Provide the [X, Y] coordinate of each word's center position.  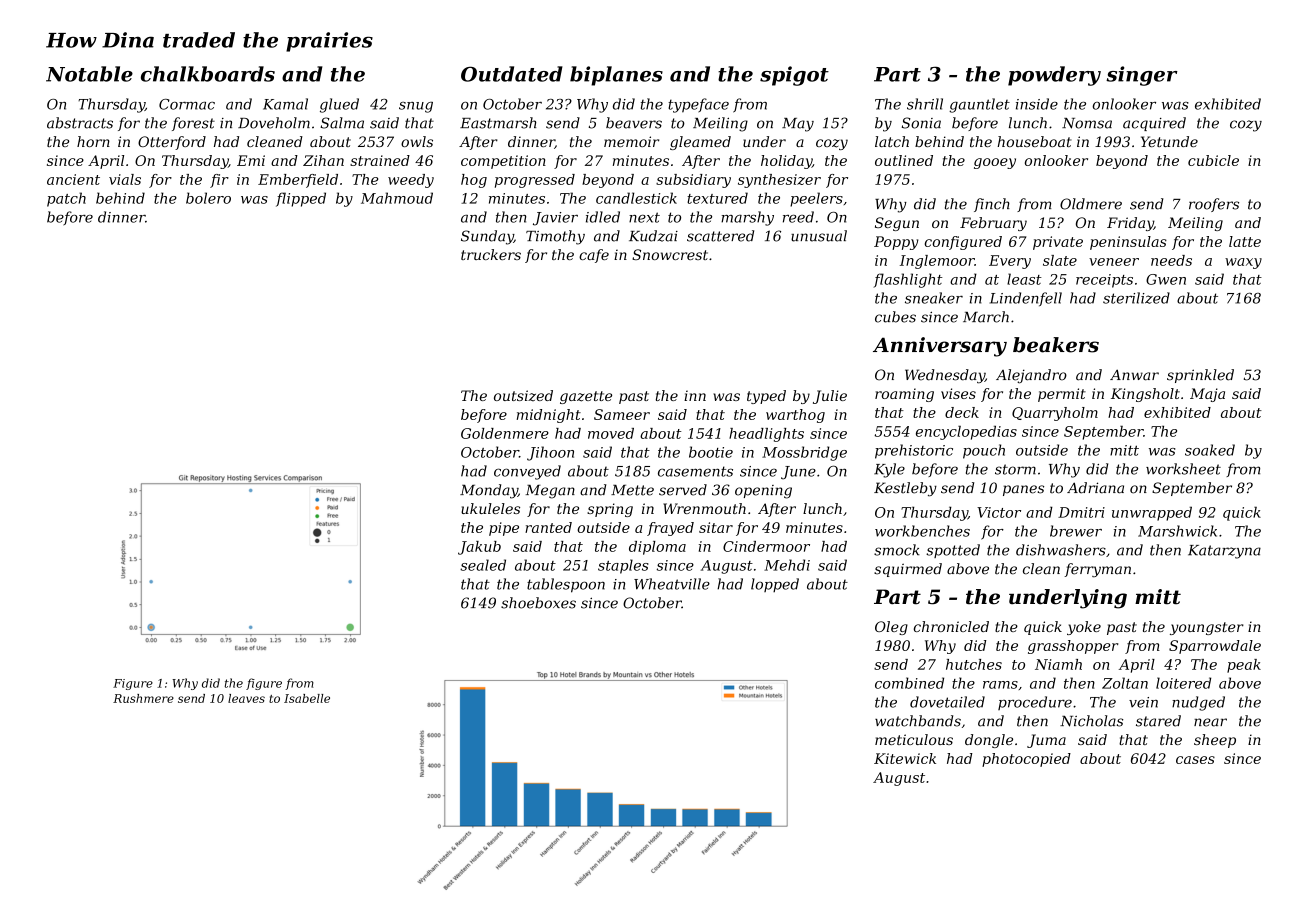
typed [766, 397]
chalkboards [208, 74]
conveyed [527, 472]
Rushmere [143, 698]
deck [962, 412]
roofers [1214, 205]
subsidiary [693, 181]
